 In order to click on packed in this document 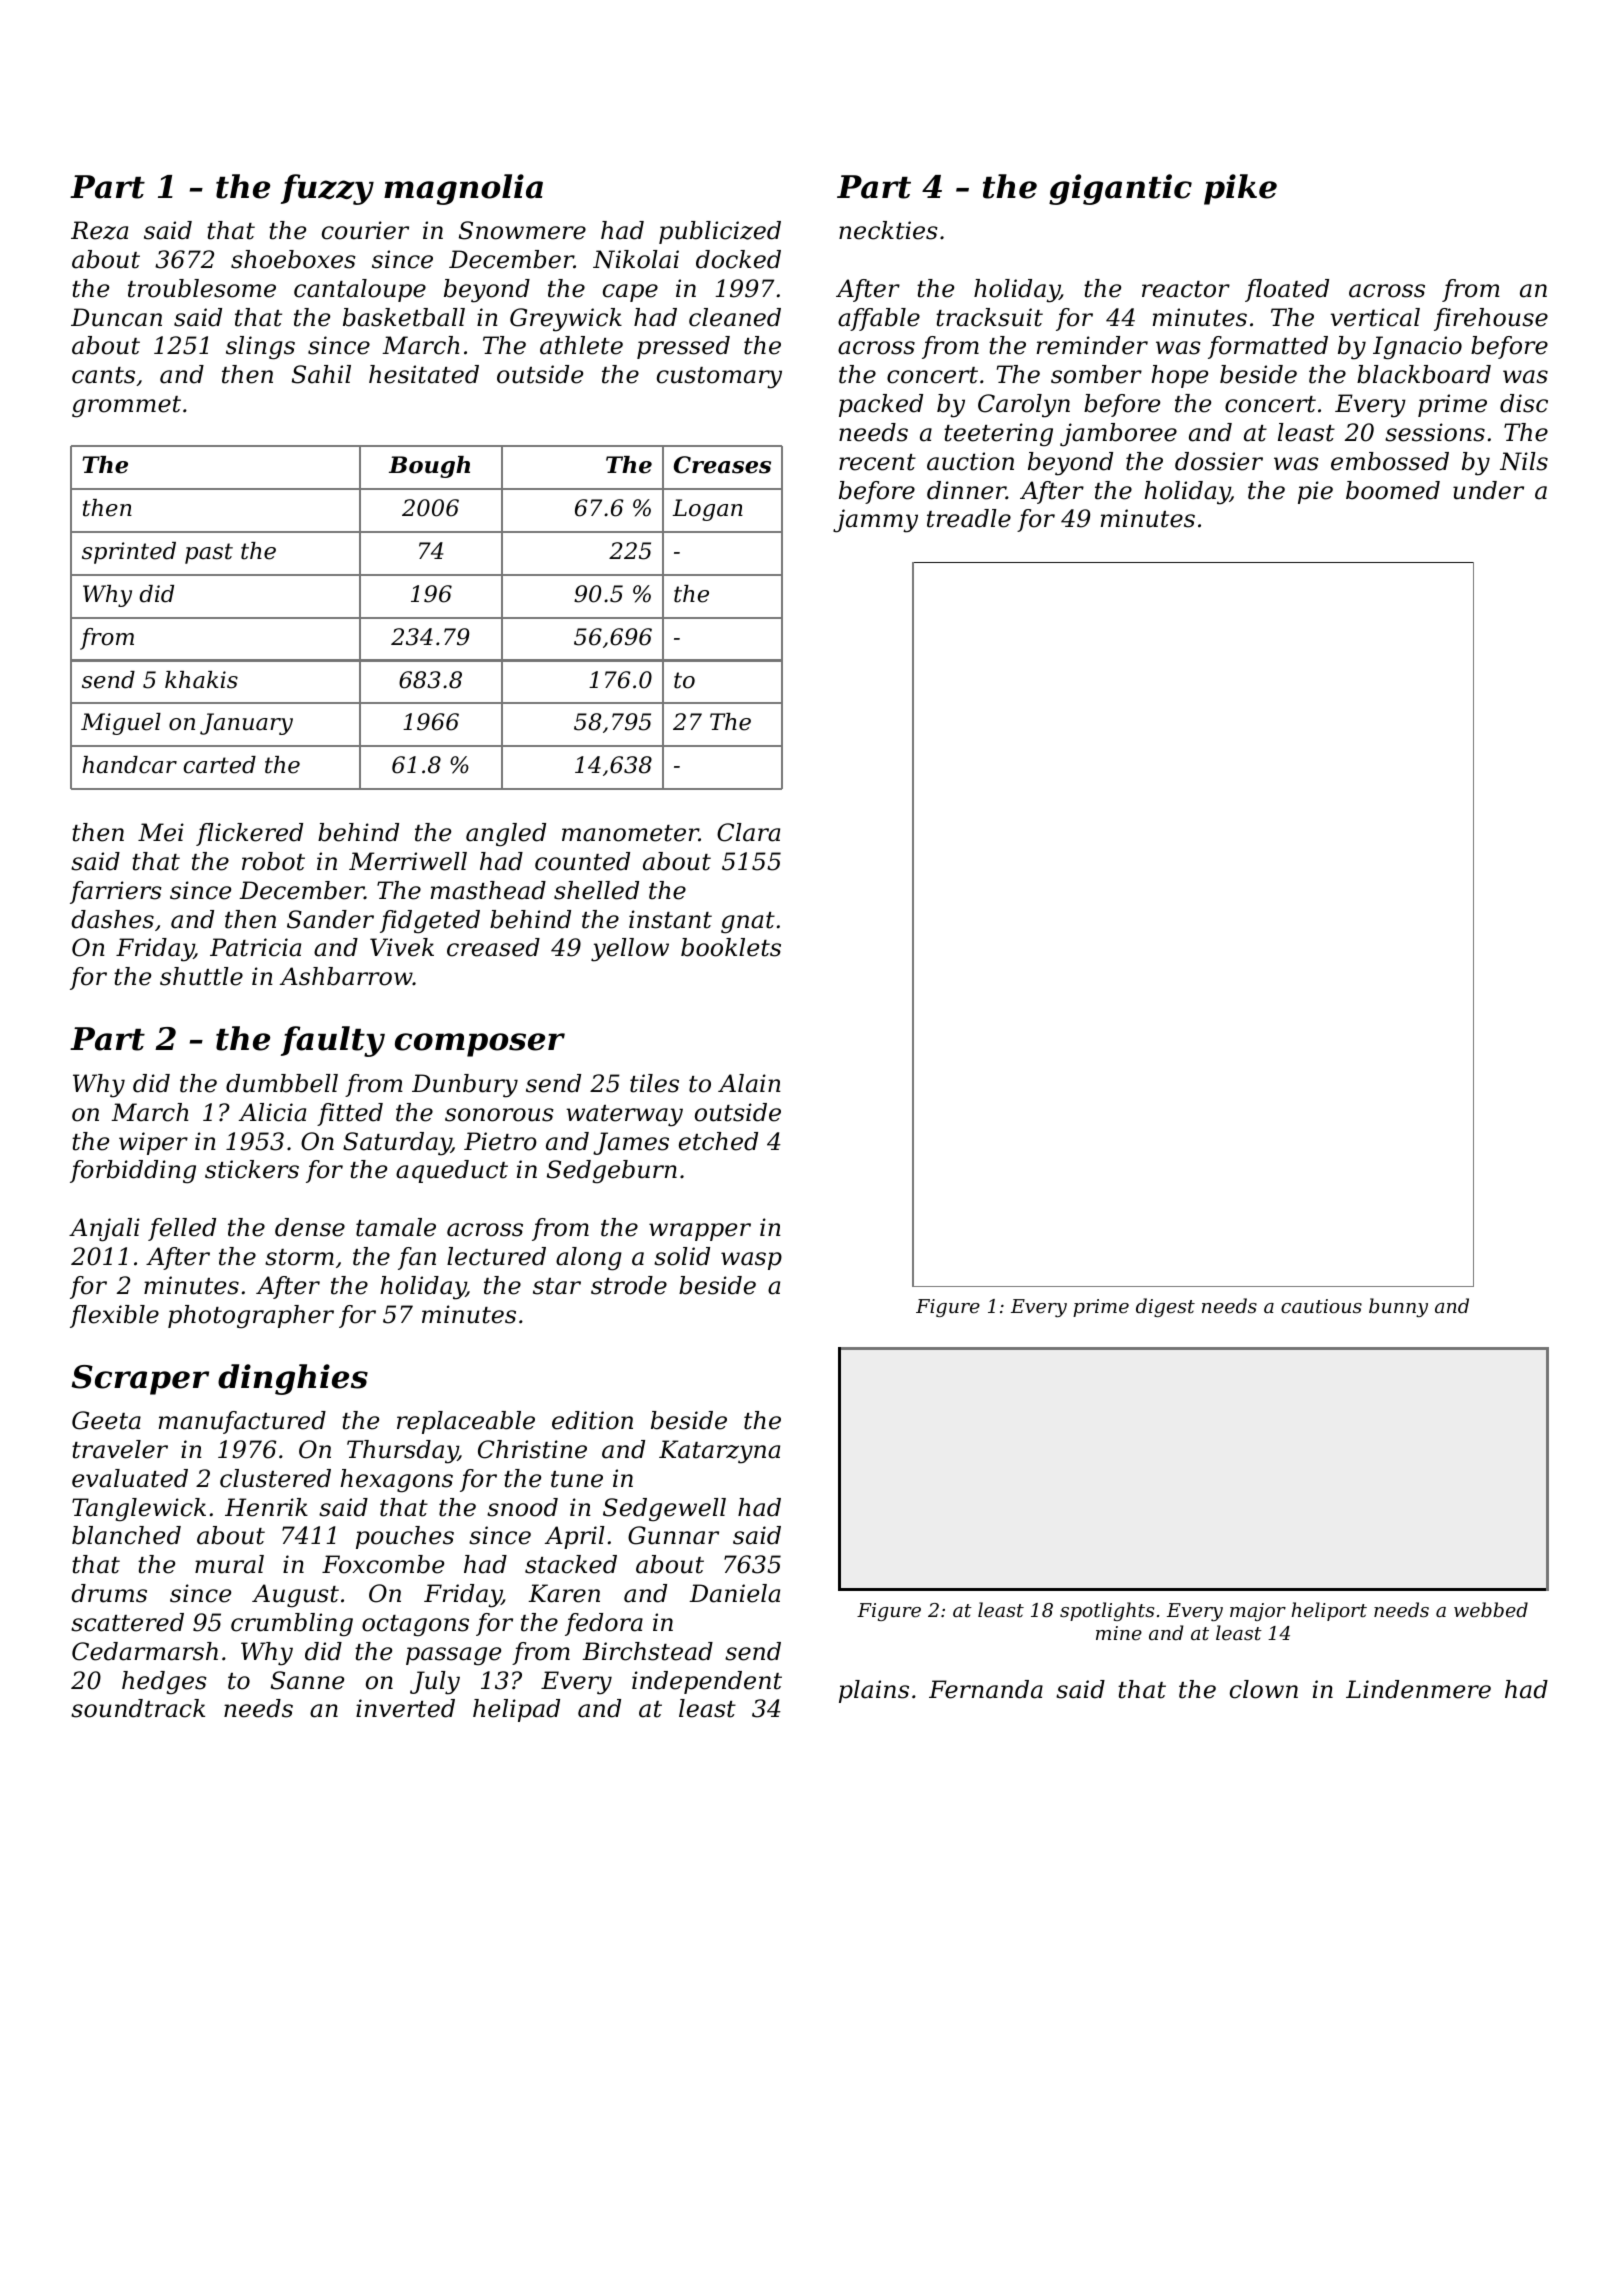, I will do `click(881, 405)`.
